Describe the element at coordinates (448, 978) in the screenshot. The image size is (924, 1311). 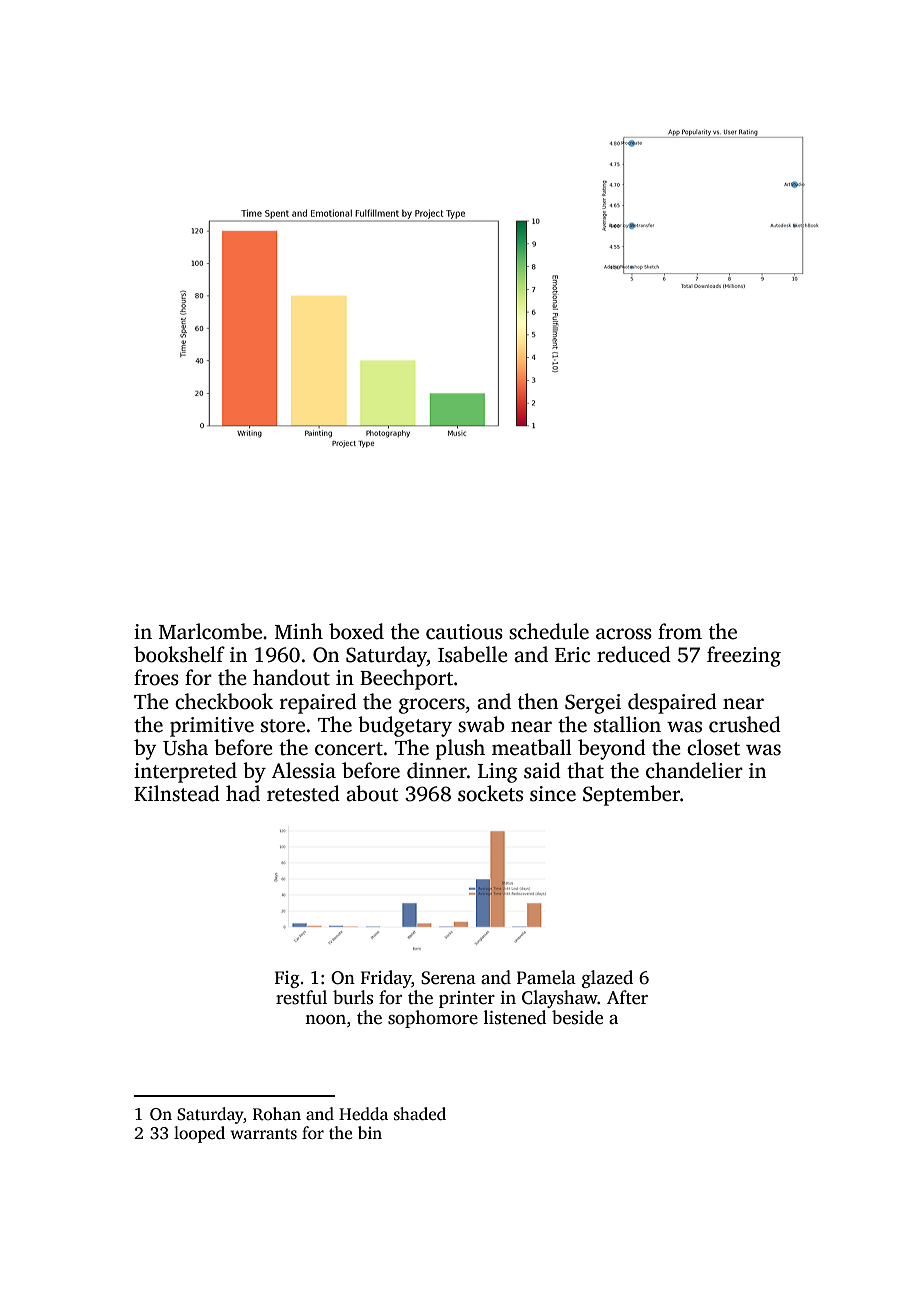
I see `Serena` at that location.
